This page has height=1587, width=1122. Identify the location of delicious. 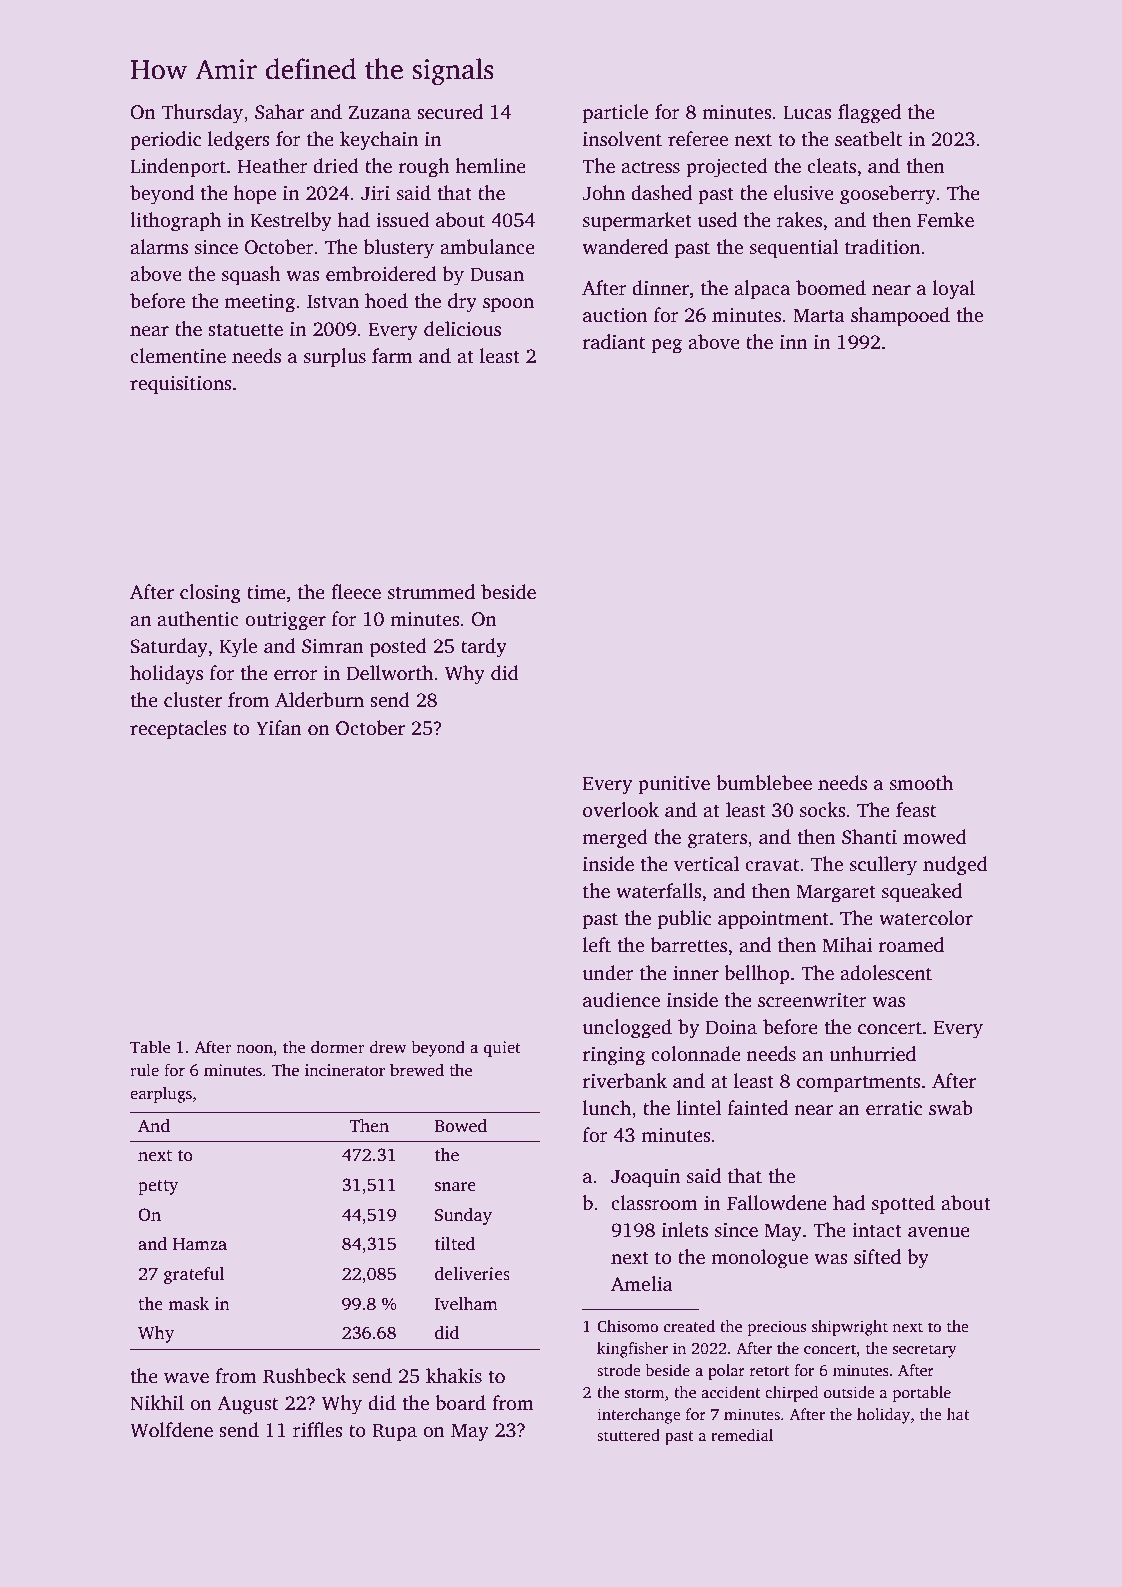
(462, 329).
